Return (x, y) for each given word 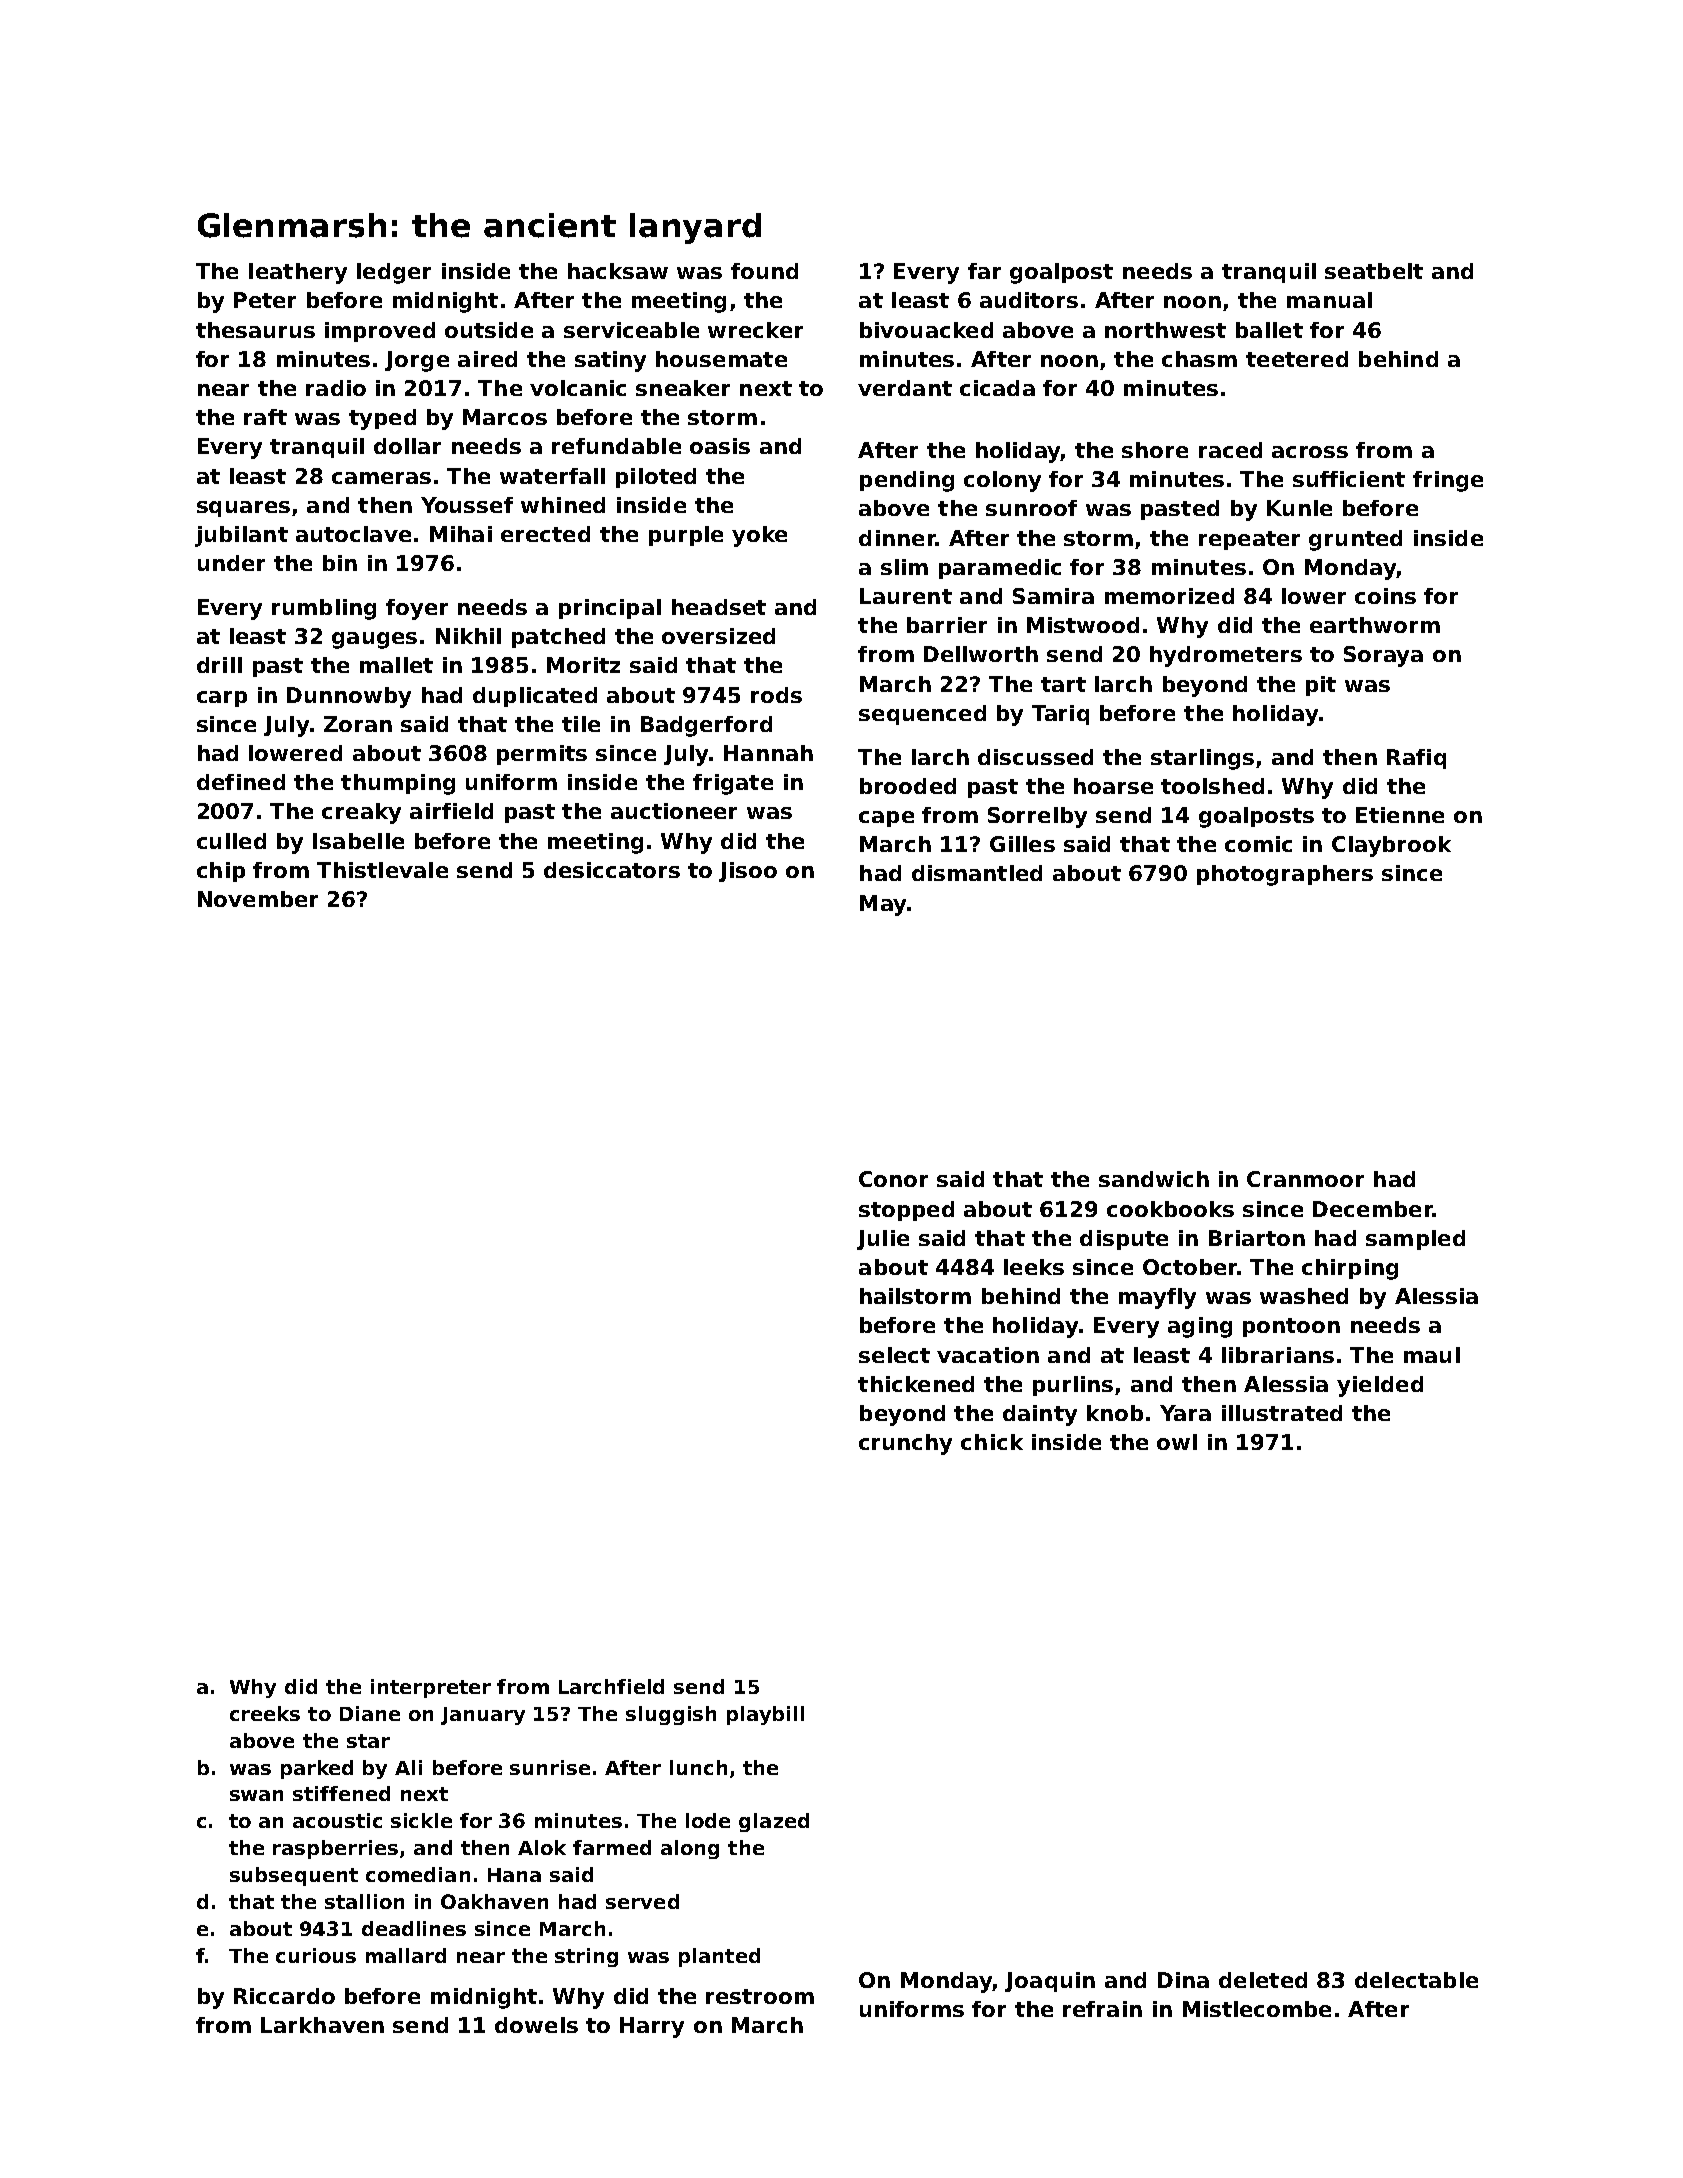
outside (489, 330)
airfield (451, 811)
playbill (765, 1715)
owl (1177, 1442)
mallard (406, 1955)
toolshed (1212, 786)
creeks (265, 1713)
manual (1329, 300)
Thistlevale (382, 870)
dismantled (977, 873)
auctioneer (674, 811)
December (1373, 1209)
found (764, 271)
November (258, 899)
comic (1258, 844)
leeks (1034, 1267)
